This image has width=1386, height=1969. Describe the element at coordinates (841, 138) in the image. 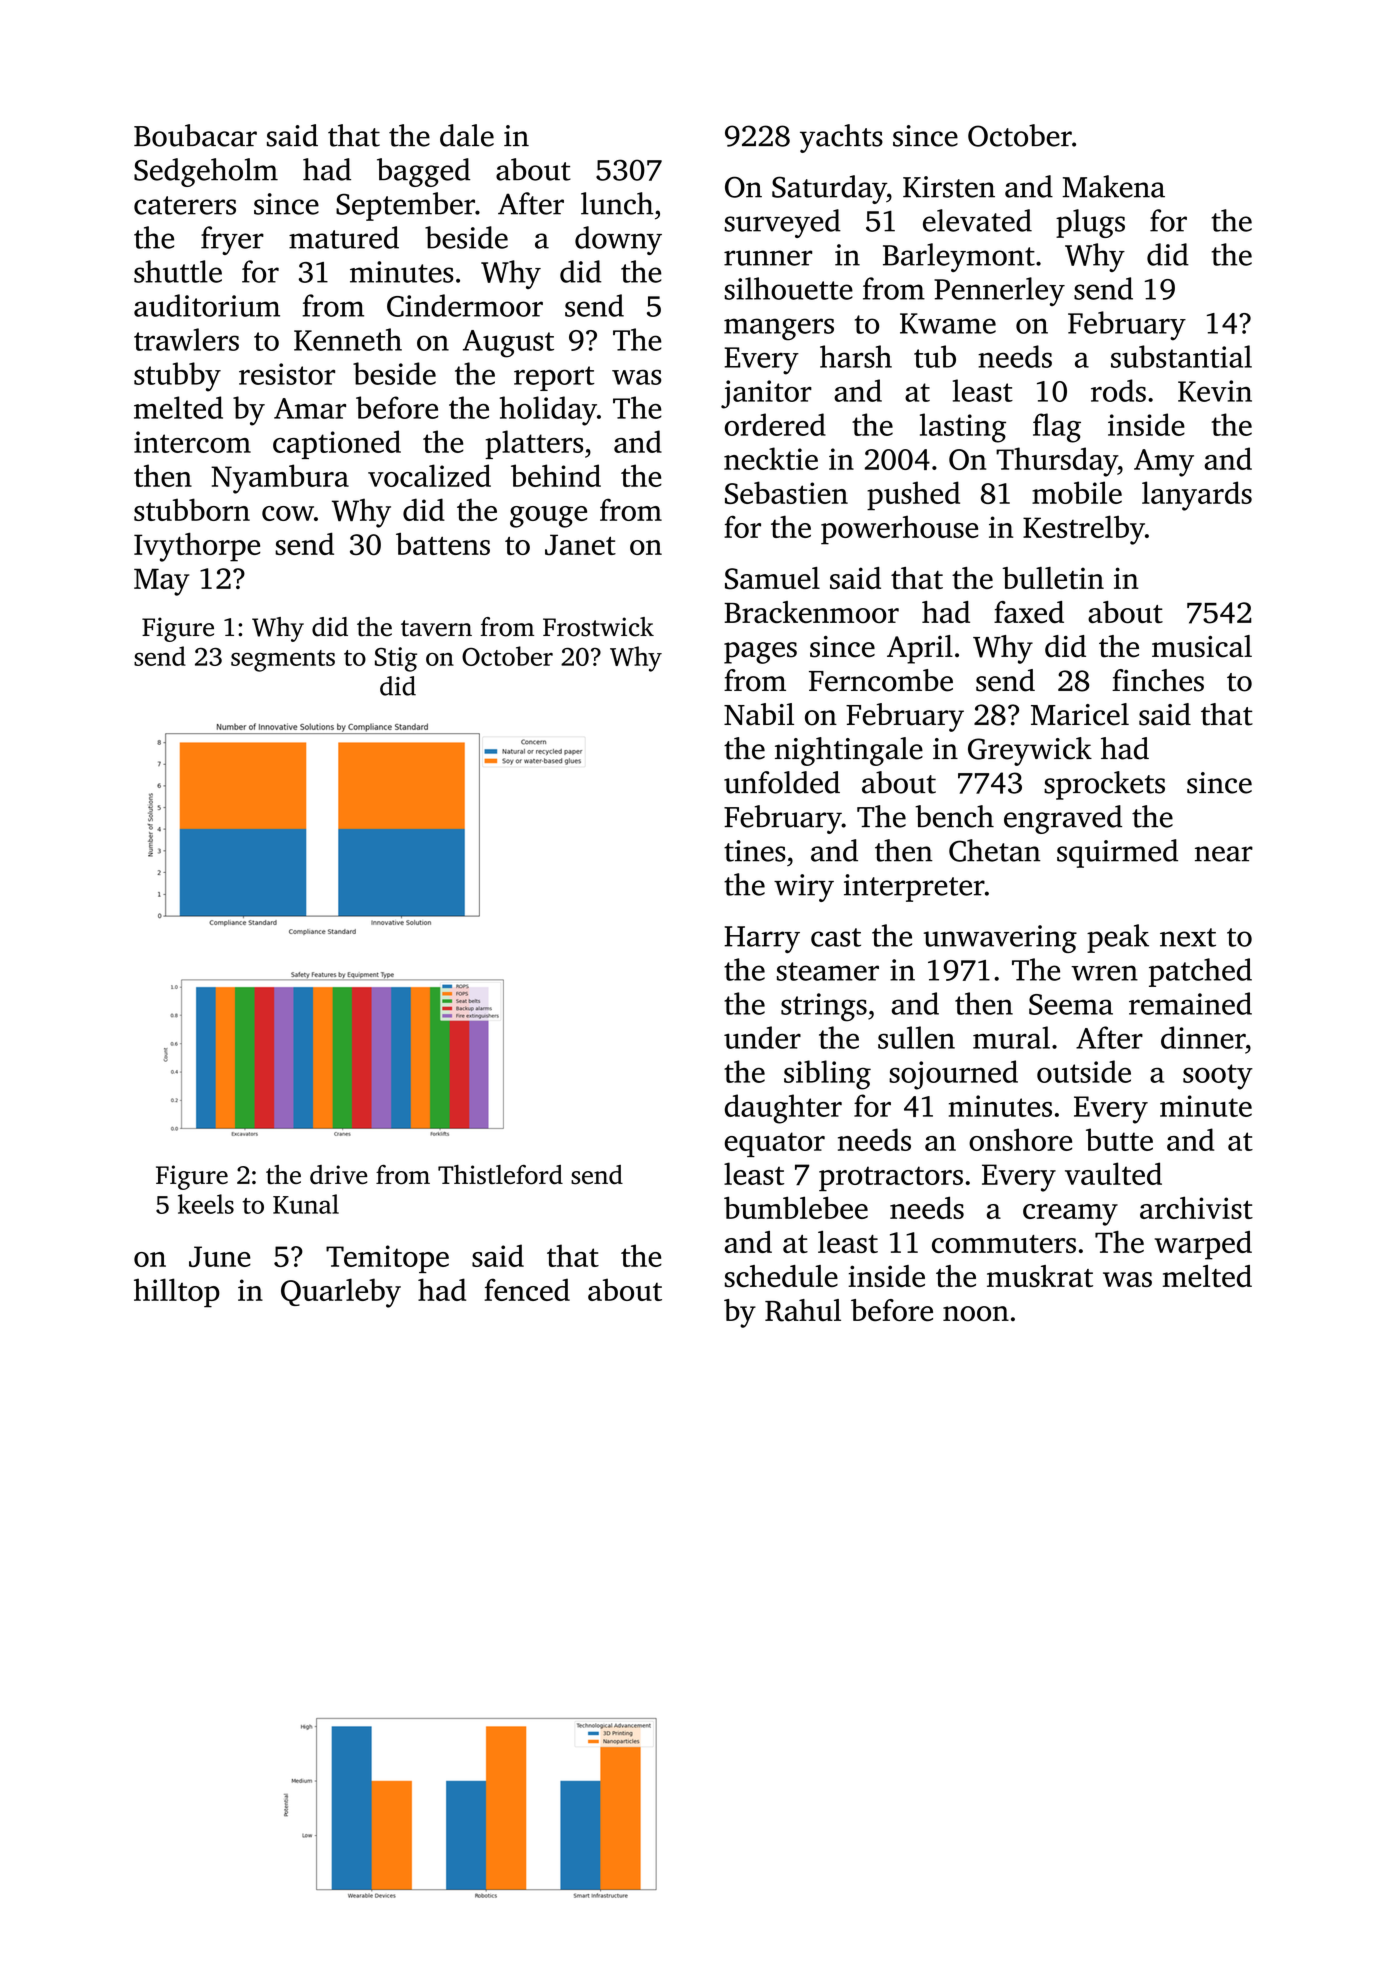

I see `yachts` at that location.
